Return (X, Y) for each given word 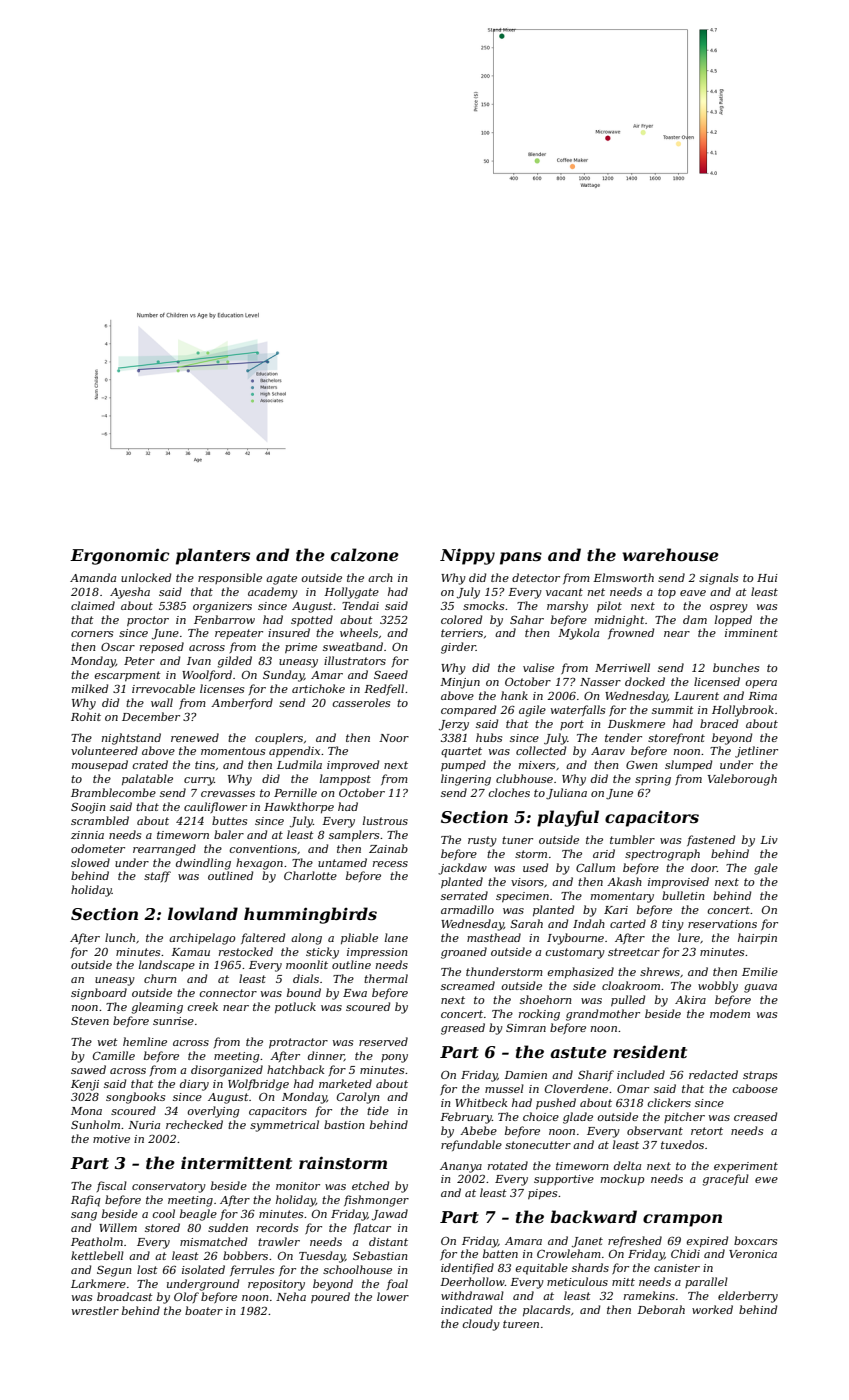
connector (228, 993)
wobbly (718, 987)
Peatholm (97, 1241)
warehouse (670, 554)
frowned (631, 633)
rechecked (194, 1124)
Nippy (467, 556)
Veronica (753, 1254)
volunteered (104, 750)
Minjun (460, 683)
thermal (386, 978)
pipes (542, 1194)
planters (213, 556)
